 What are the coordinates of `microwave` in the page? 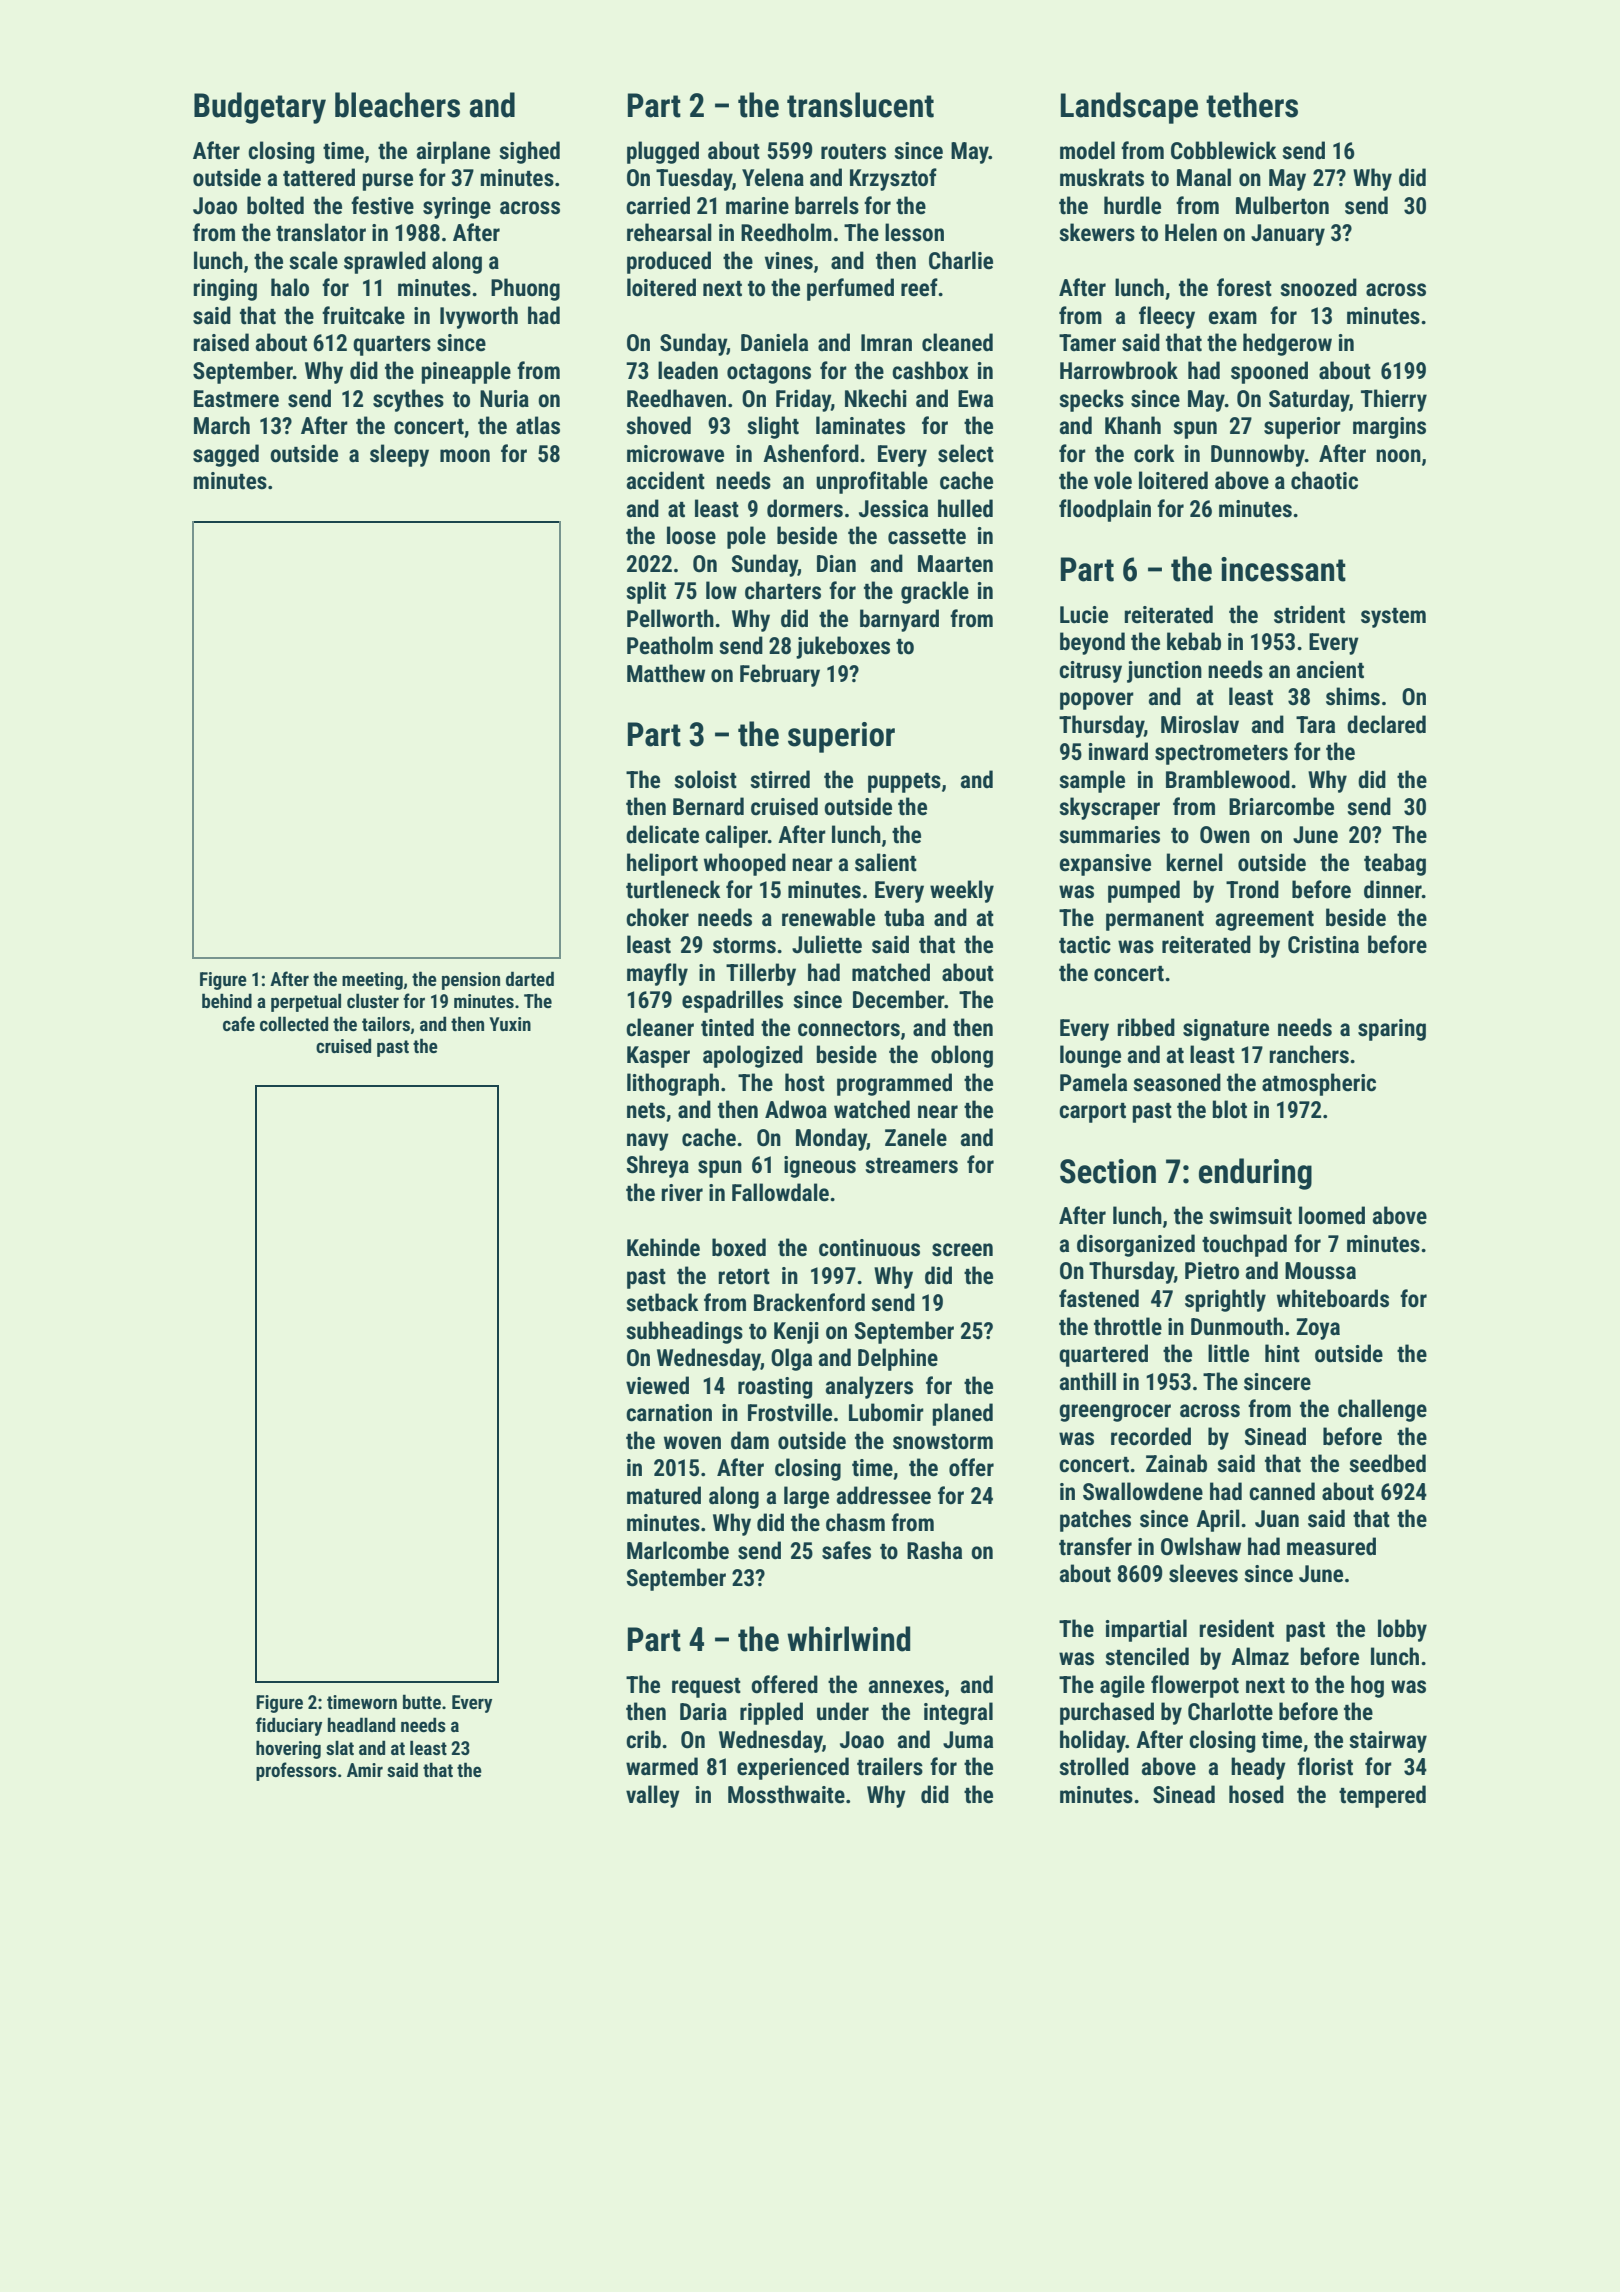 It's located at (675, 454).
